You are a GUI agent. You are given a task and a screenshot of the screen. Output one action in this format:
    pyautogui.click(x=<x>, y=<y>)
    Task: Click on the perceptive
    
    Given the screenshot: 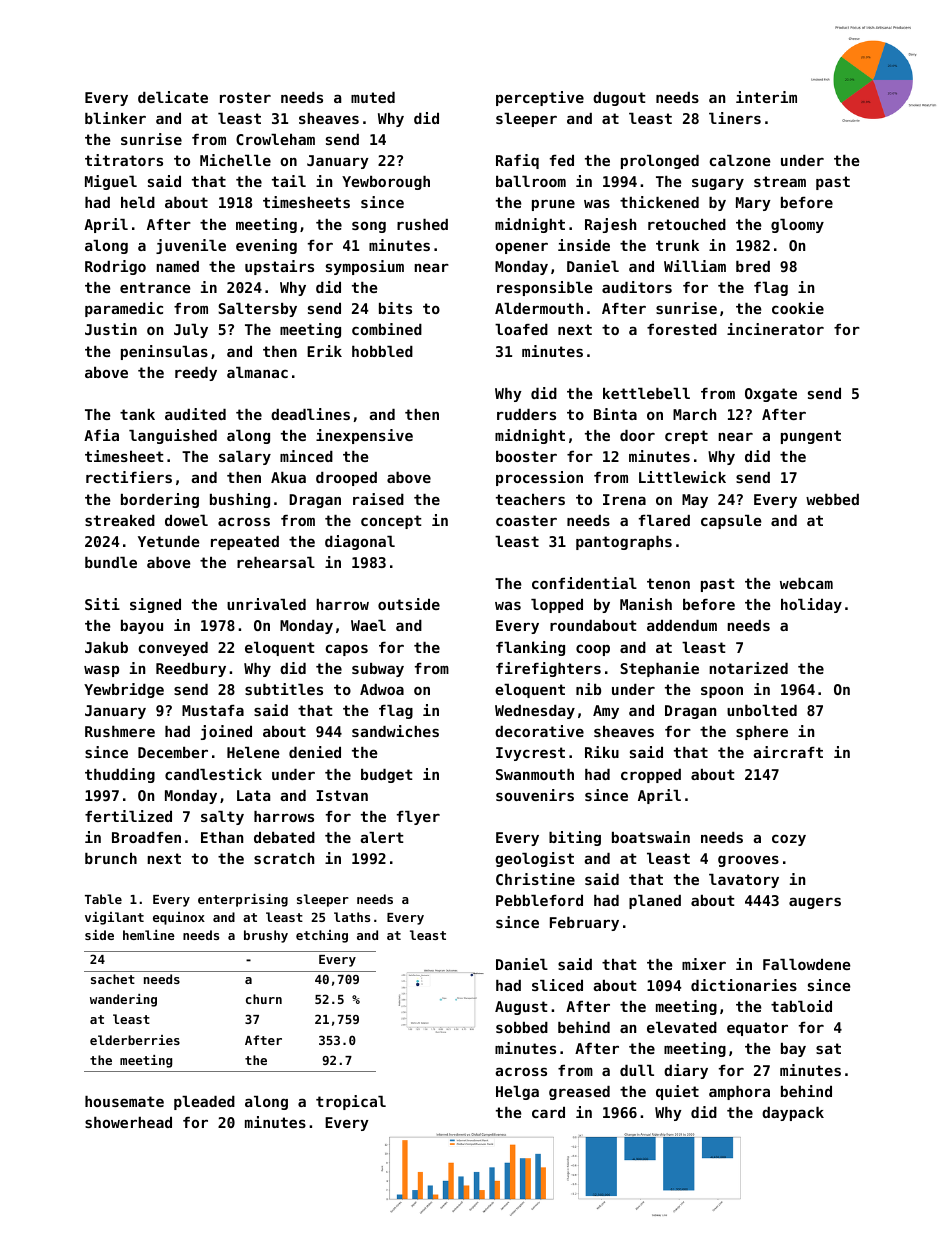 What is the action you would take?
    pyautogui.click(x=540, y=98)
